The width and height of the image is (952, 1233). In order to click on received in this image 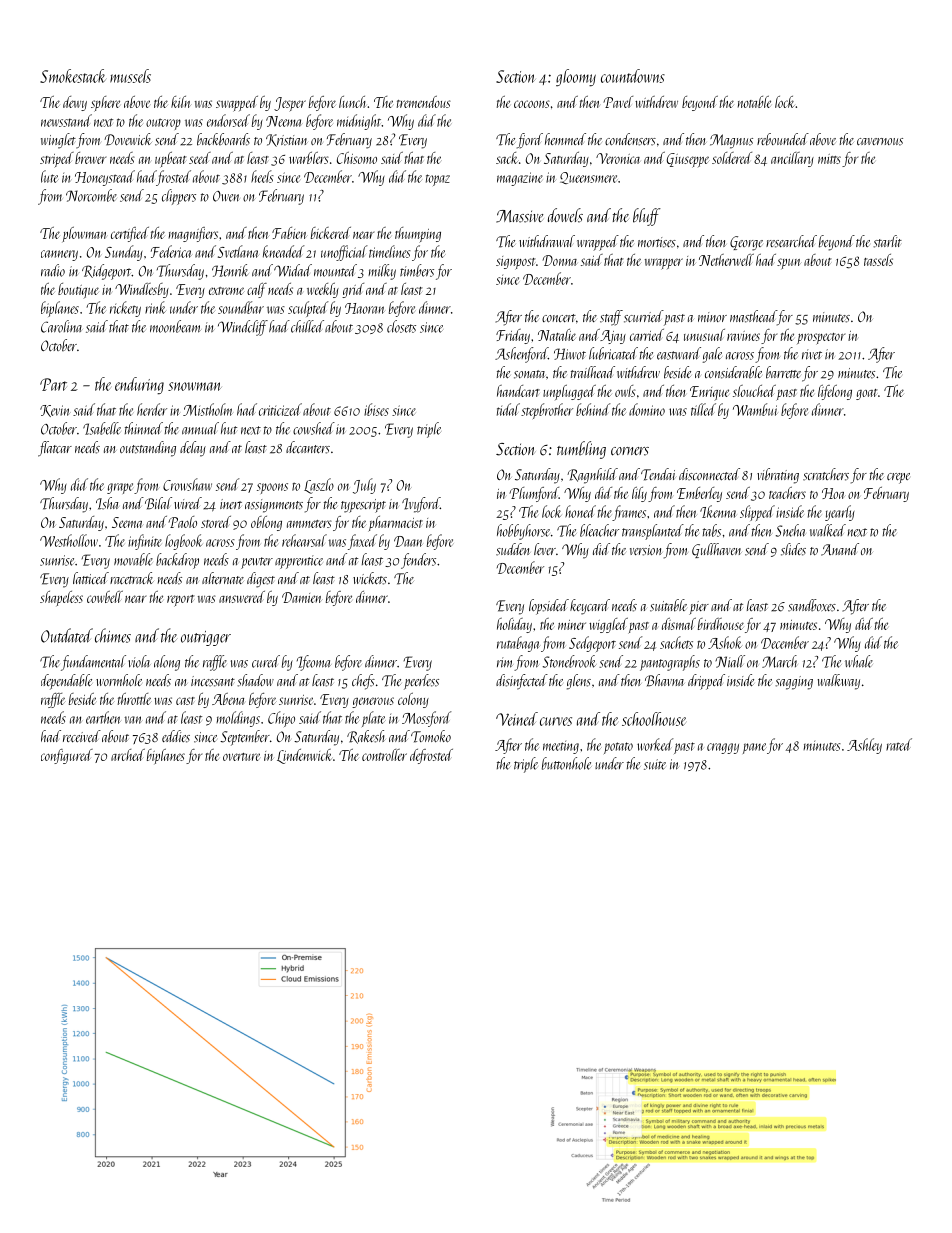, I will do `click(82, 736)`.
